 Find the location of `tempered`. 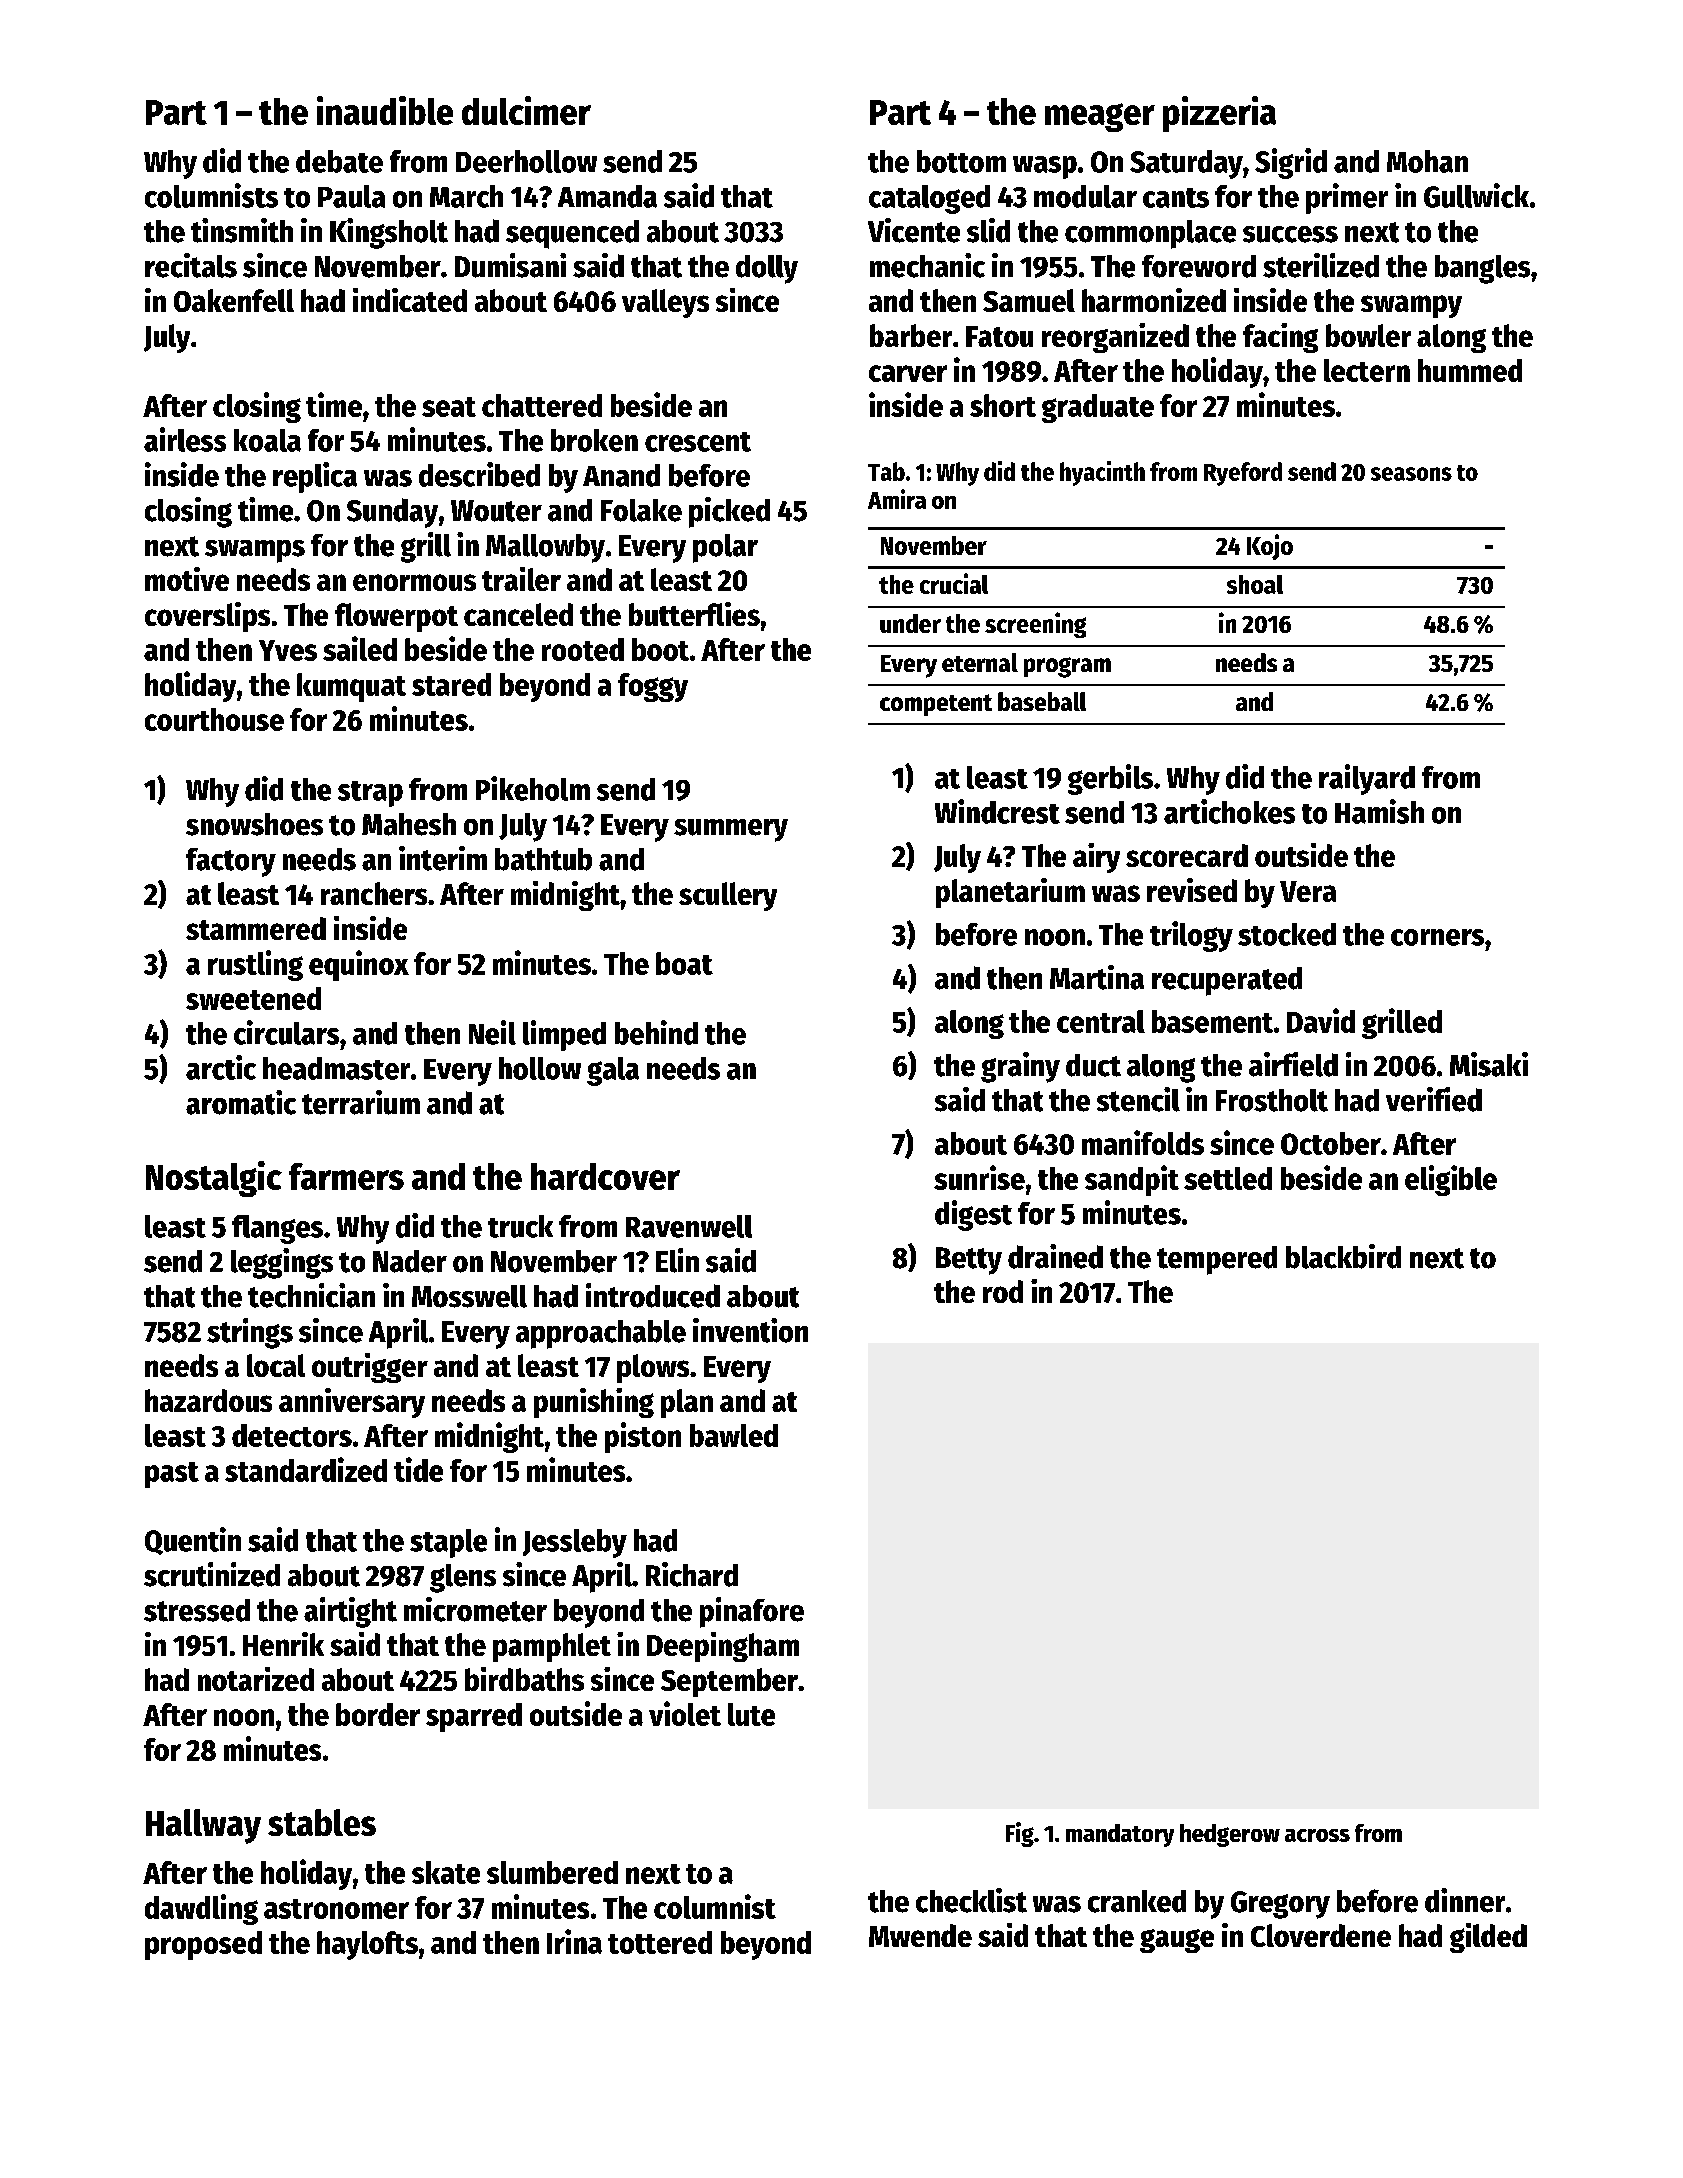

tempered is located at coordinates (1217, 1260).
